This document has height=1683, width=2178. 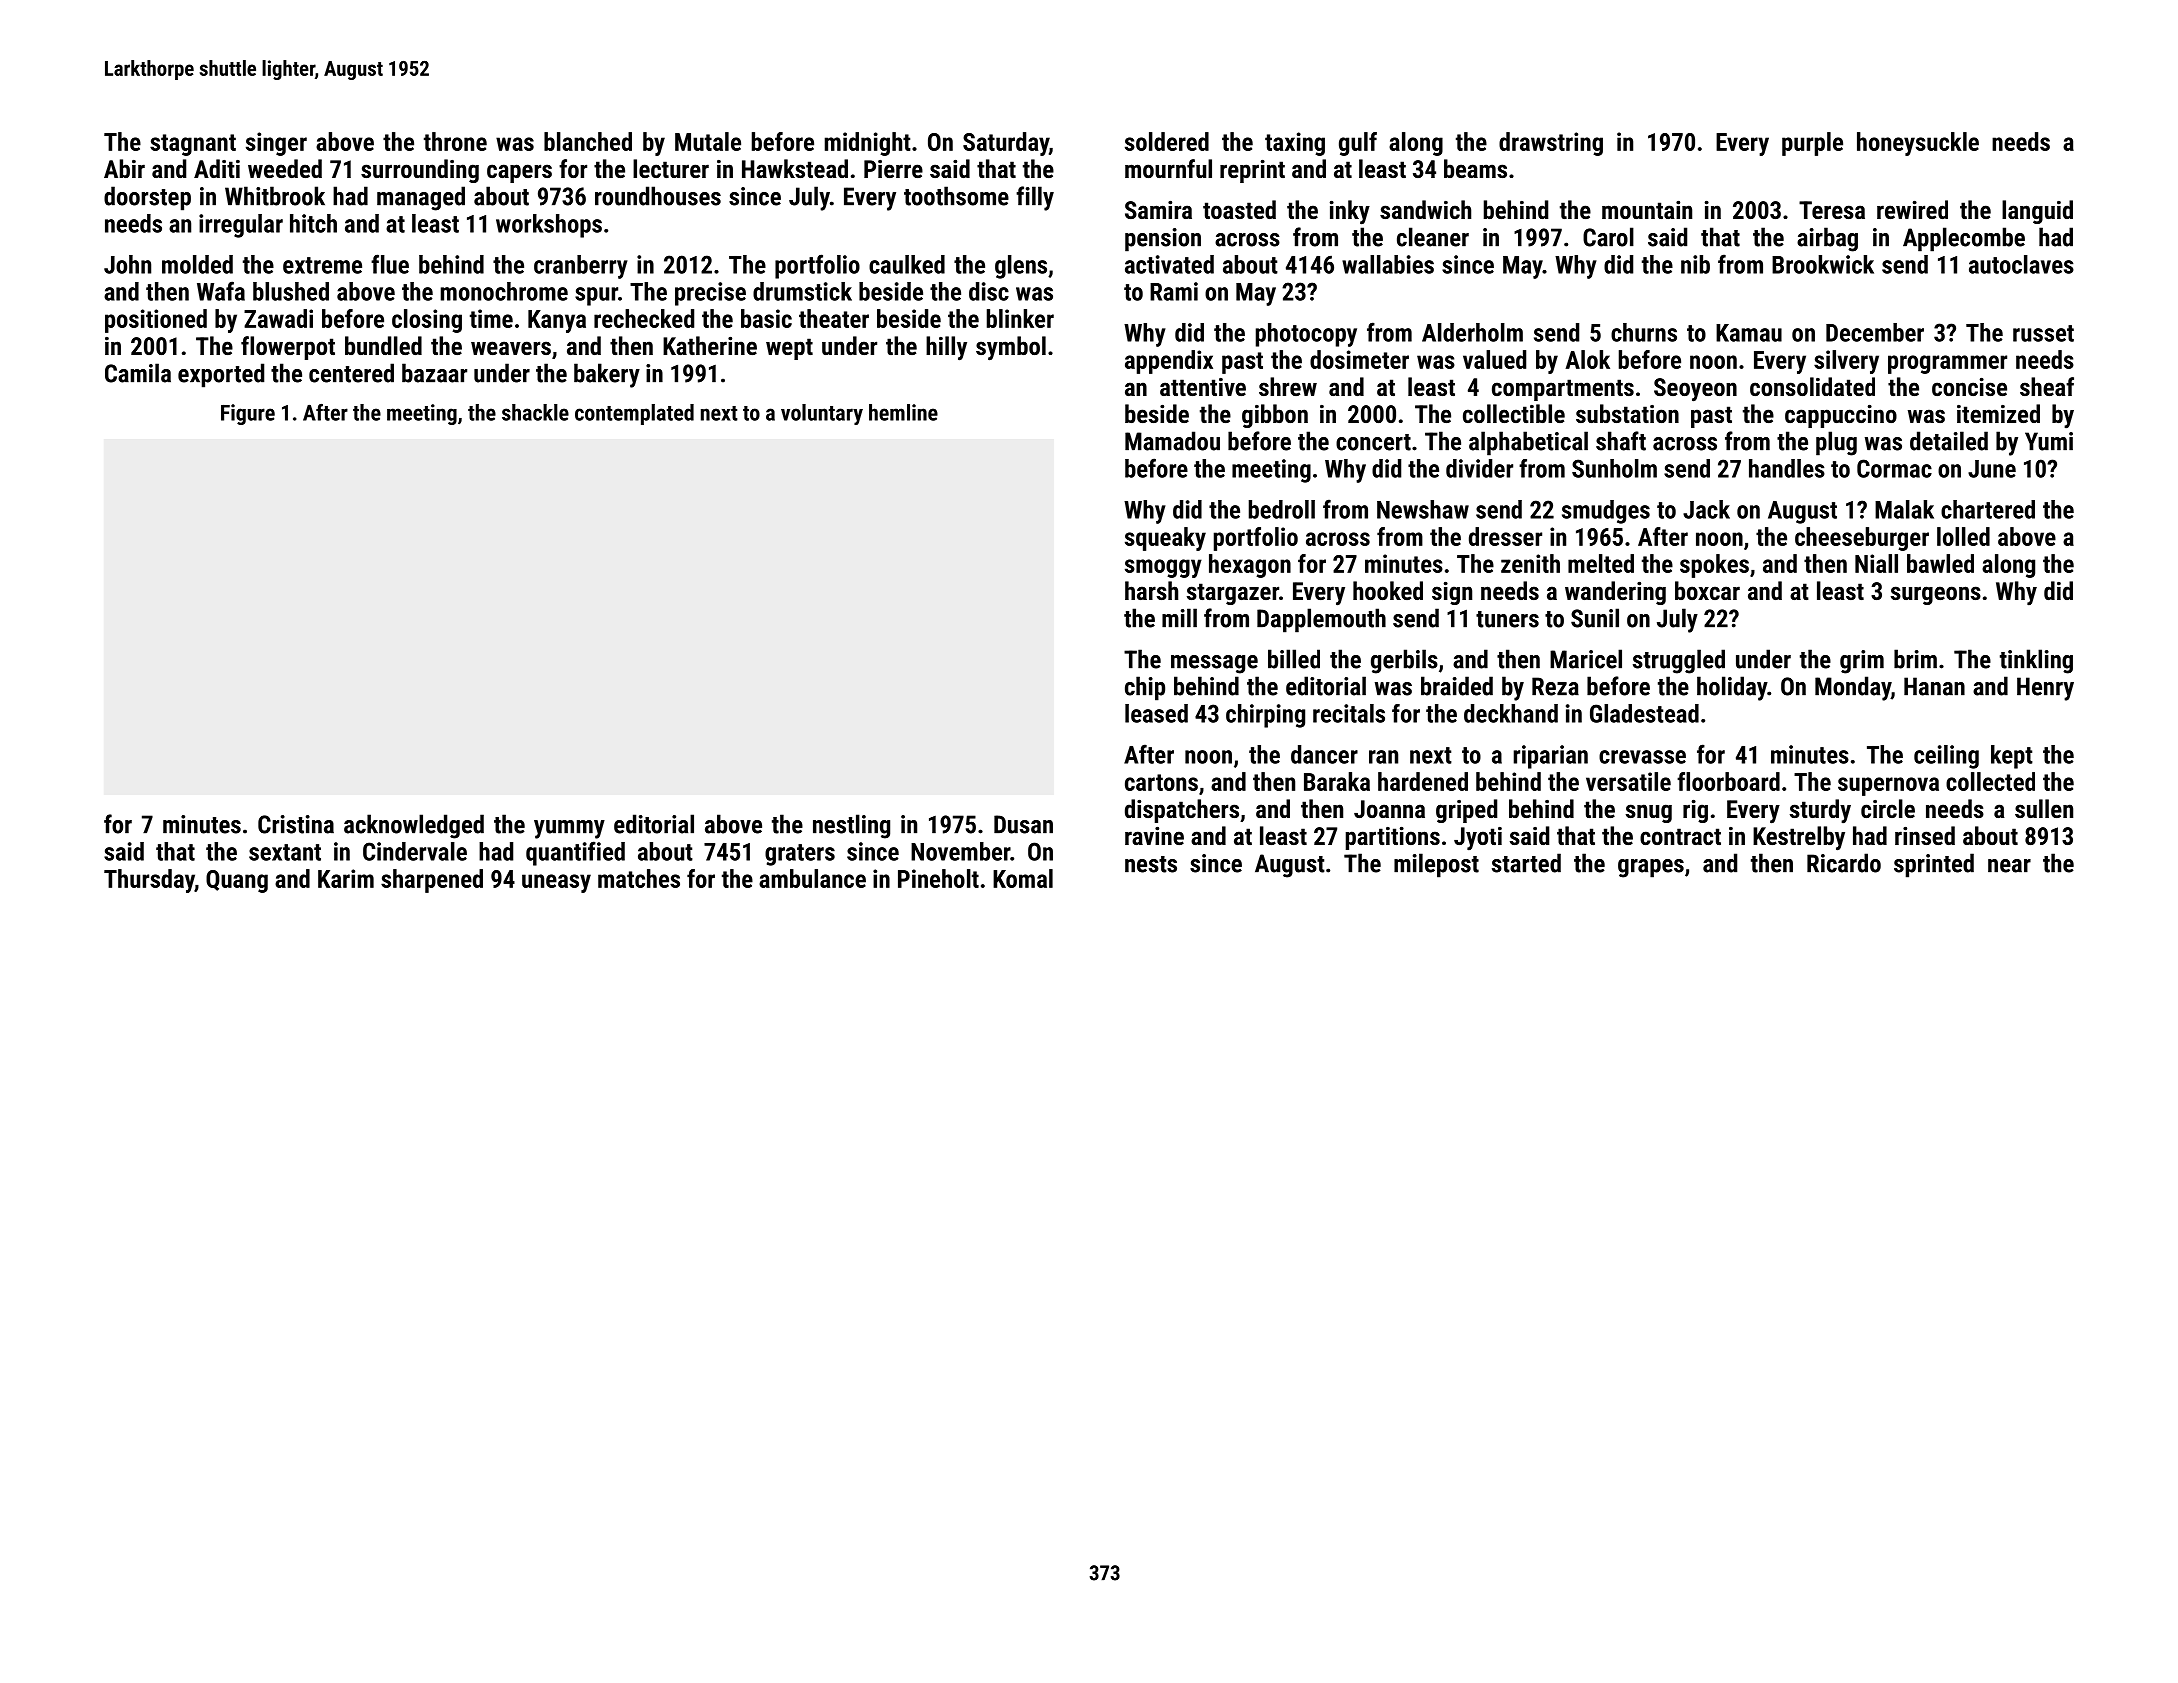 I want to click on leased, so click(x=1156, y=713).
